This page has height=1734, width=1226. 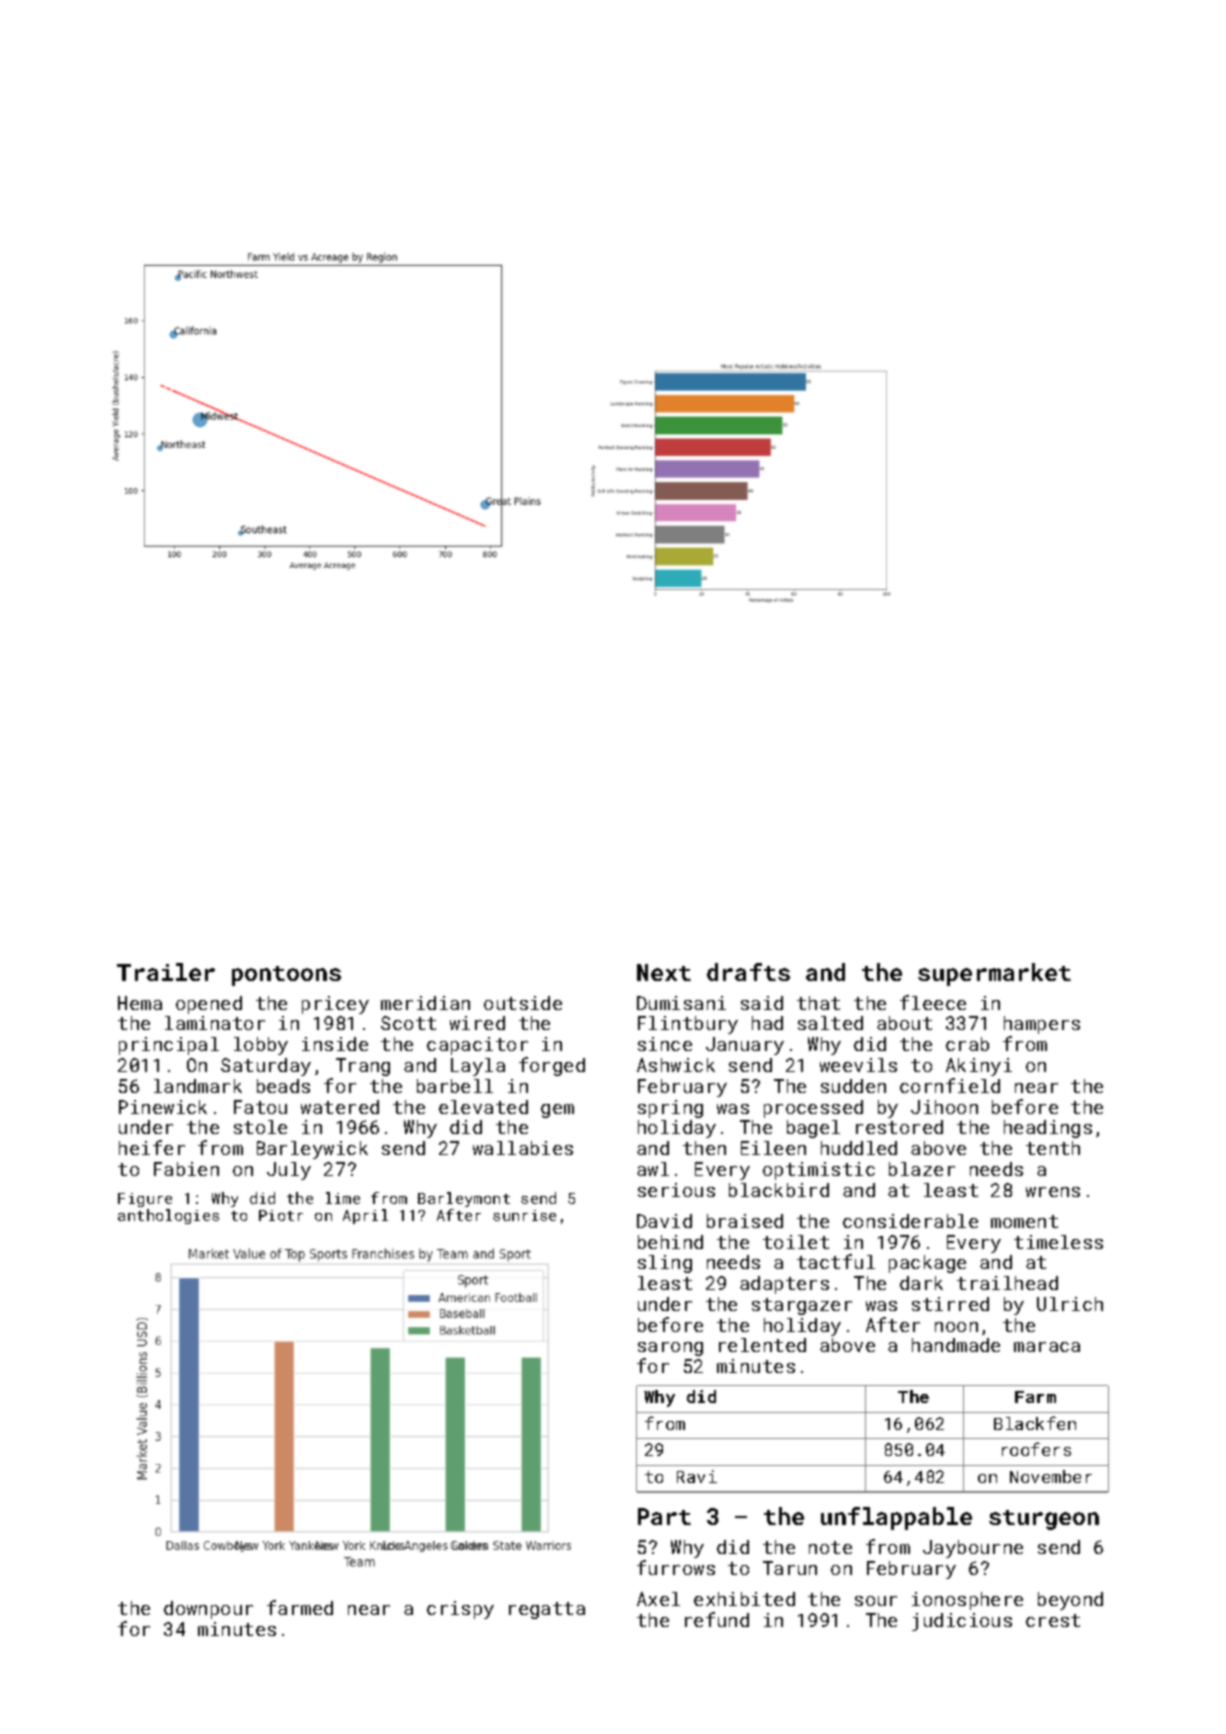 I want to click on crest, so click(x=1053, y=1620).
